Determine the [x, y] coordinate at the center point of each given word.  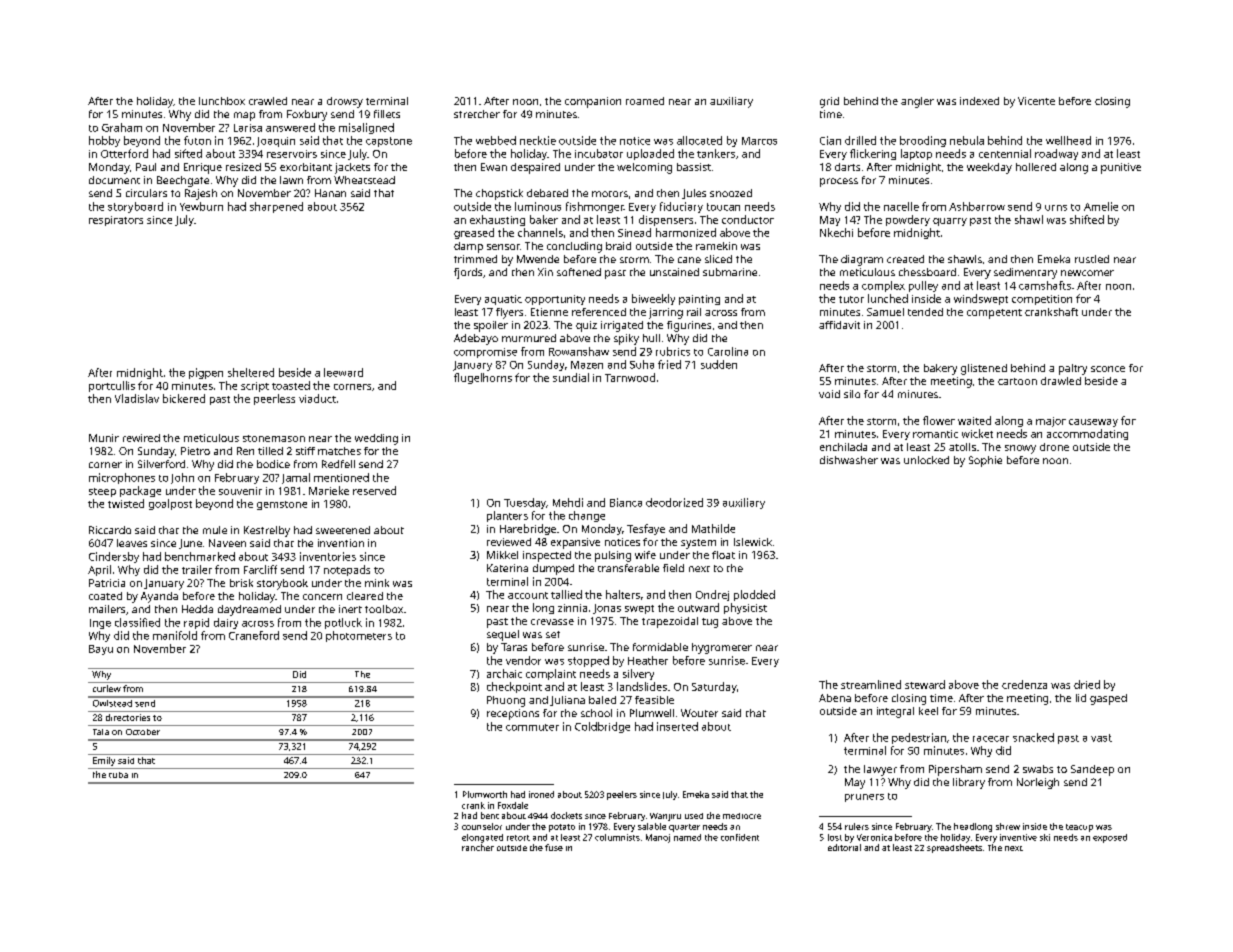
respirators [116, 221]
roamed [645, 101]
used [694, 816]
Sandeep [1092, 770]
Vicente [1036, 101]
